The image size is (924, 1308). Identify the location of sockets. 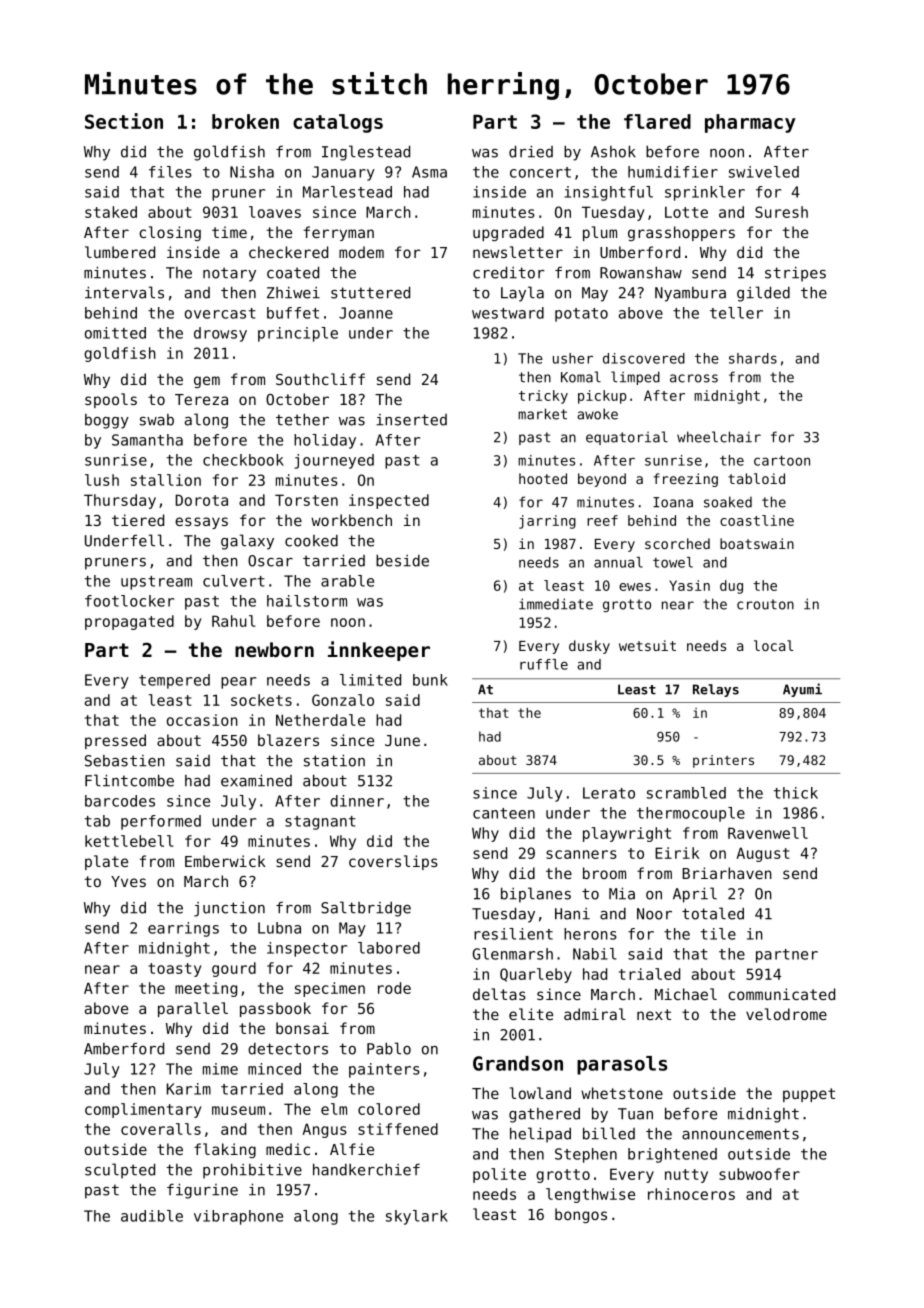
(261, 700).
